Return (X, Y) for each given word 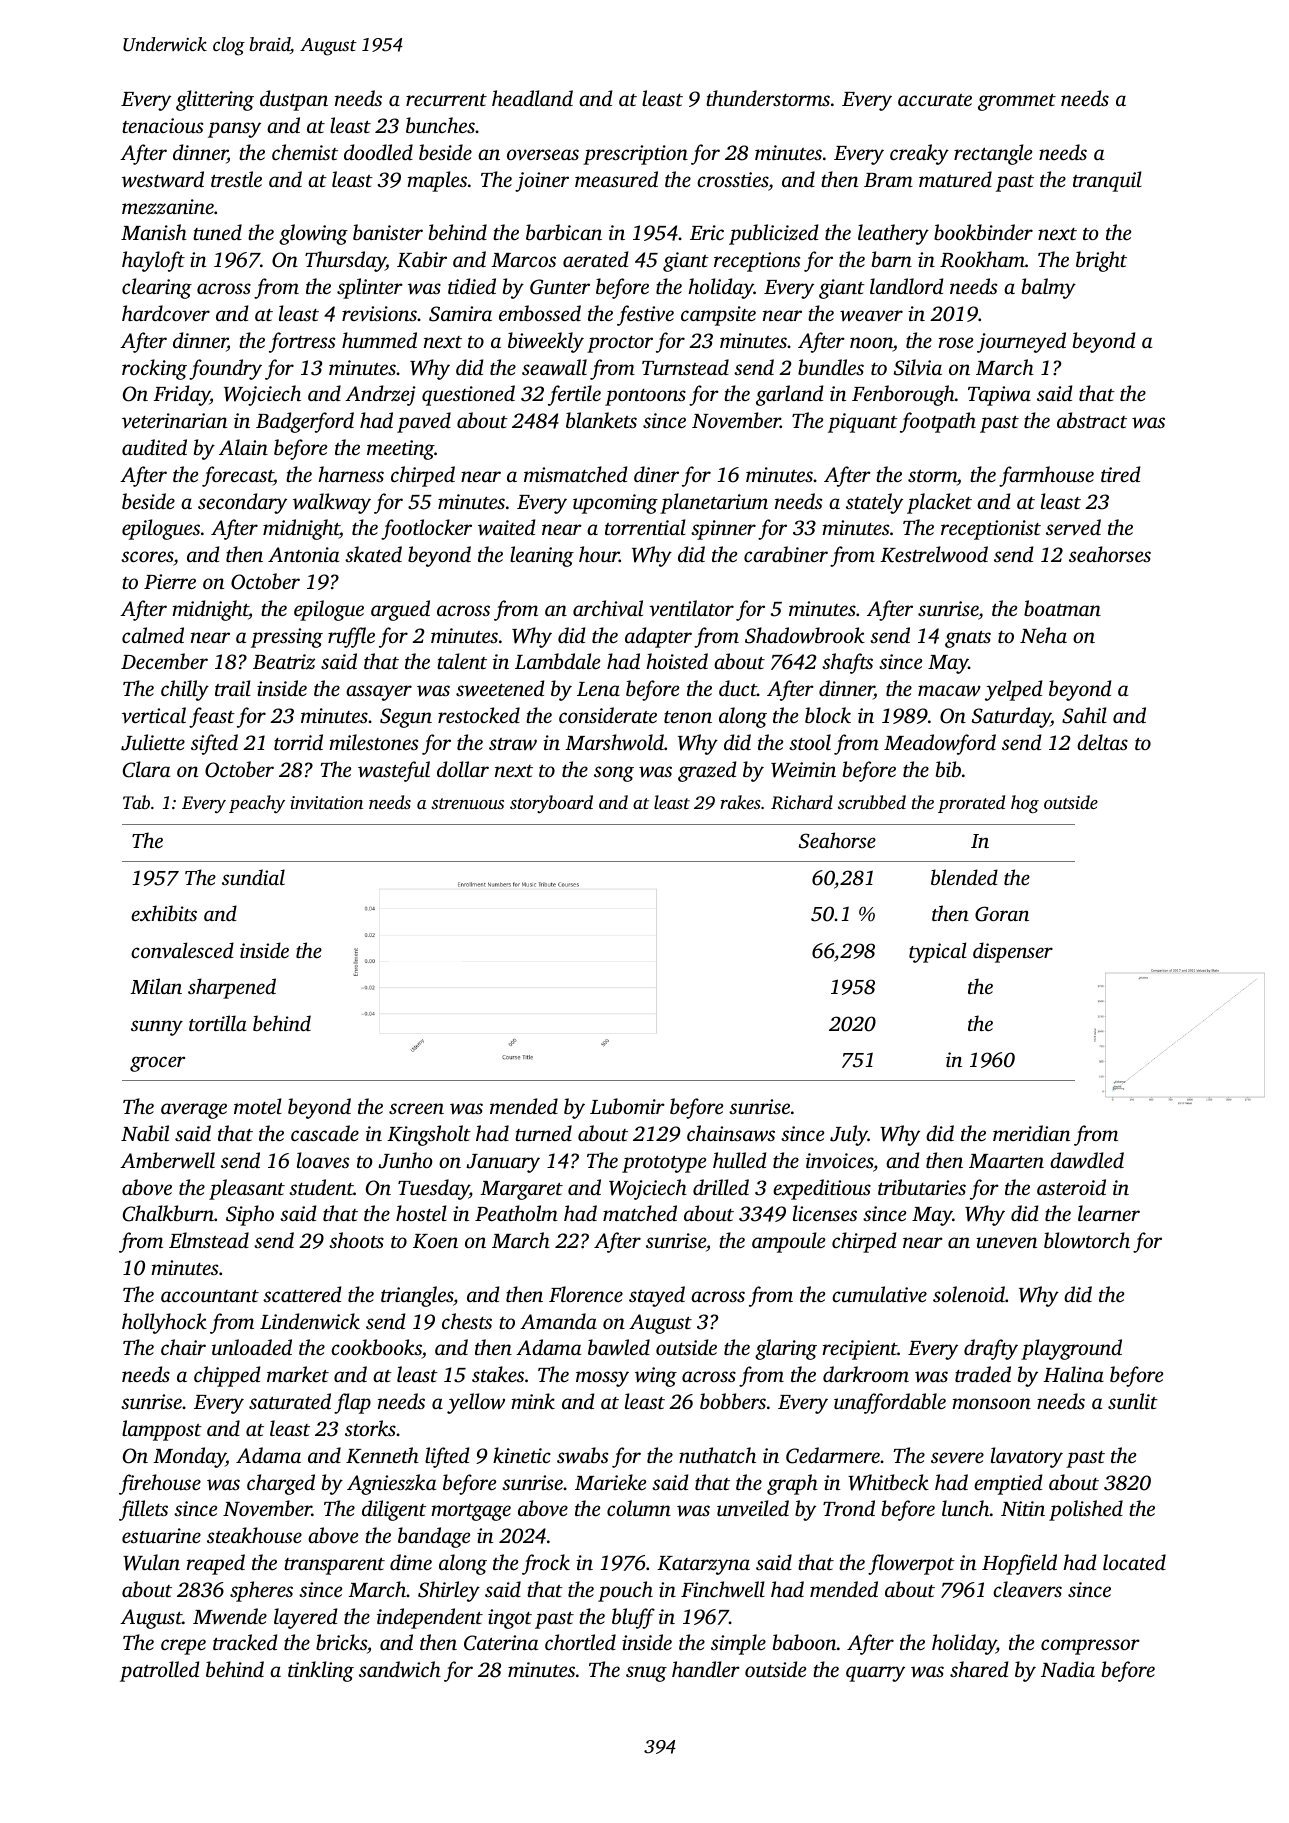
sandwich (400, 1669)
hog (1025, 804)
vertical (154, 715)
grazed (707, 771)
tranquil (1107, 181)
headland (532, 98)
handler (706, 1669)
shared (979, 1669)
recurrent (446, 100)
